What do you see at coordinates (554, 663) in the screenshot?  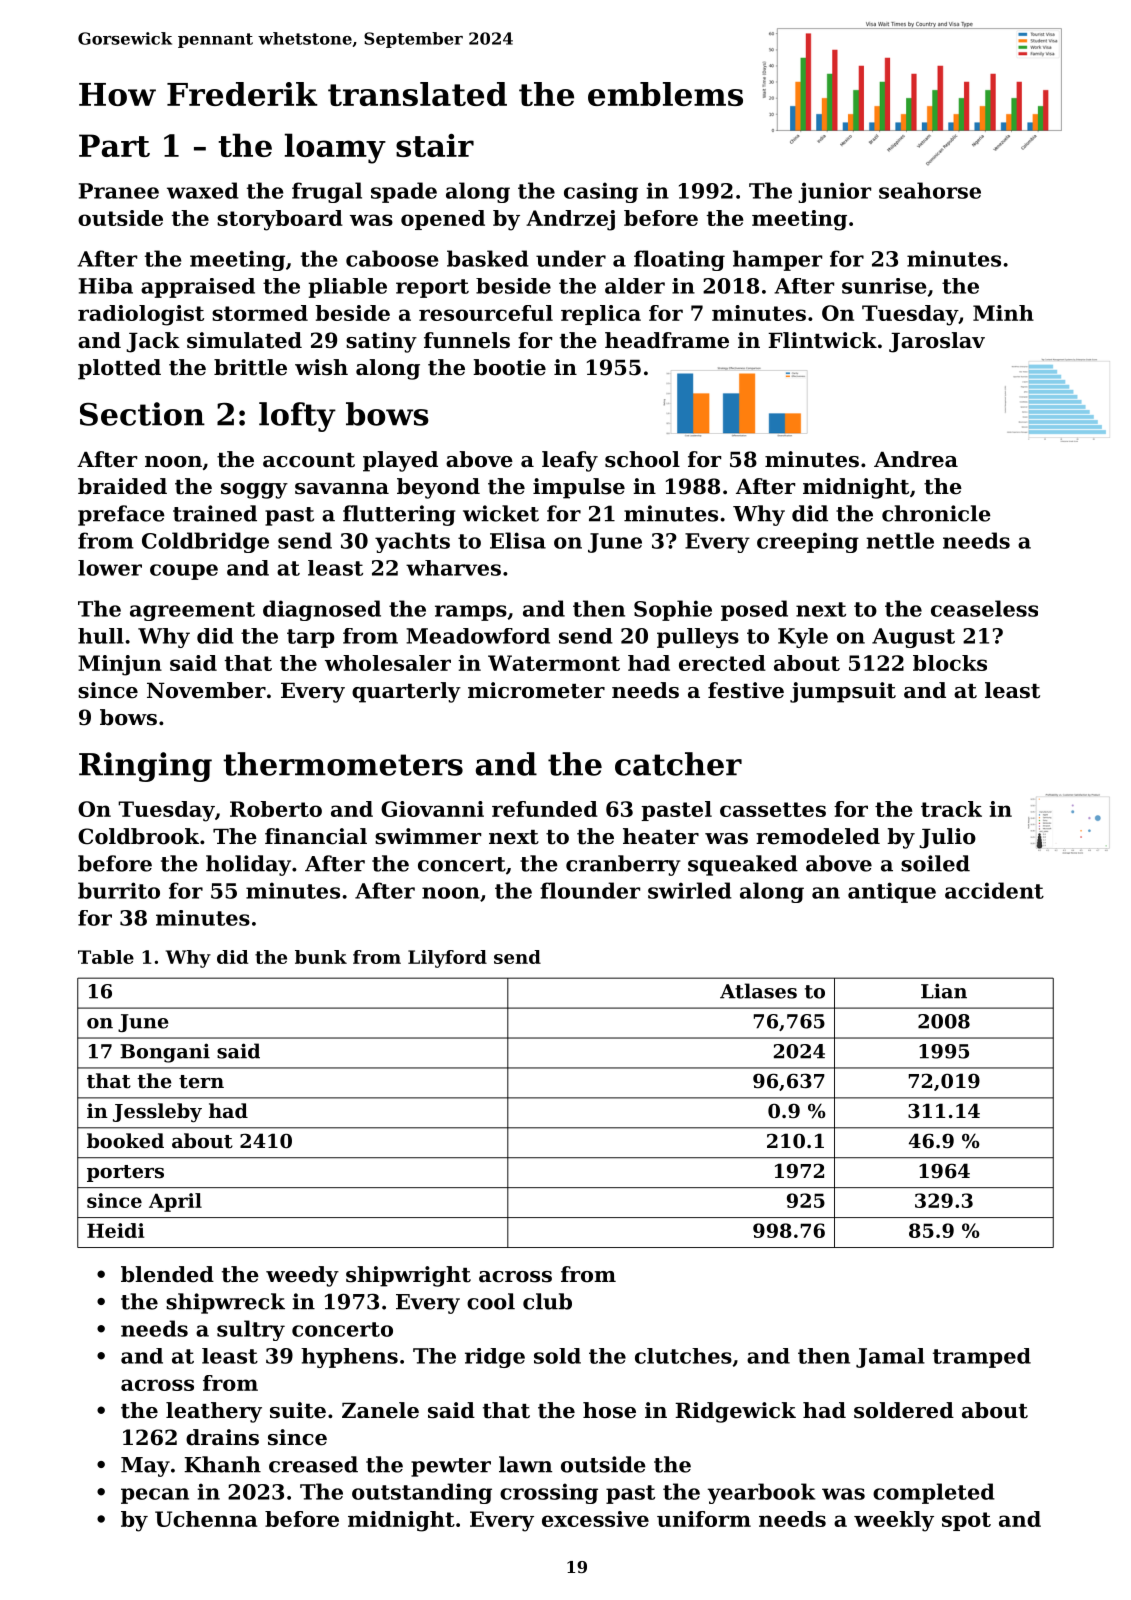 I see `Watermont` at bounding box center [554, 663].
